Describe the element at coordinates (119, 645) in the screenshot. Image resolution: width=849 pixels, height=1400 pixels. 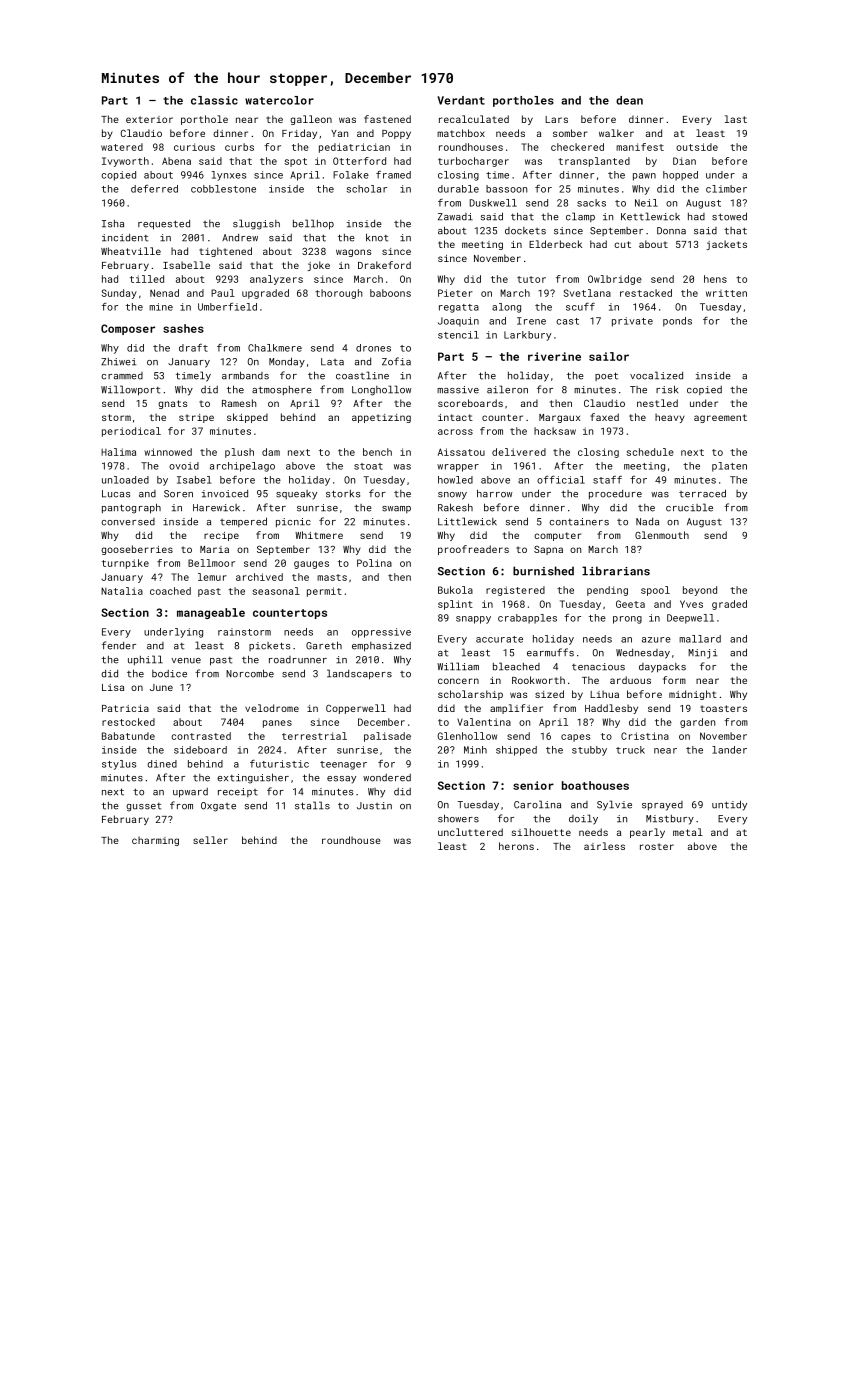
I see `fender` at that location.
